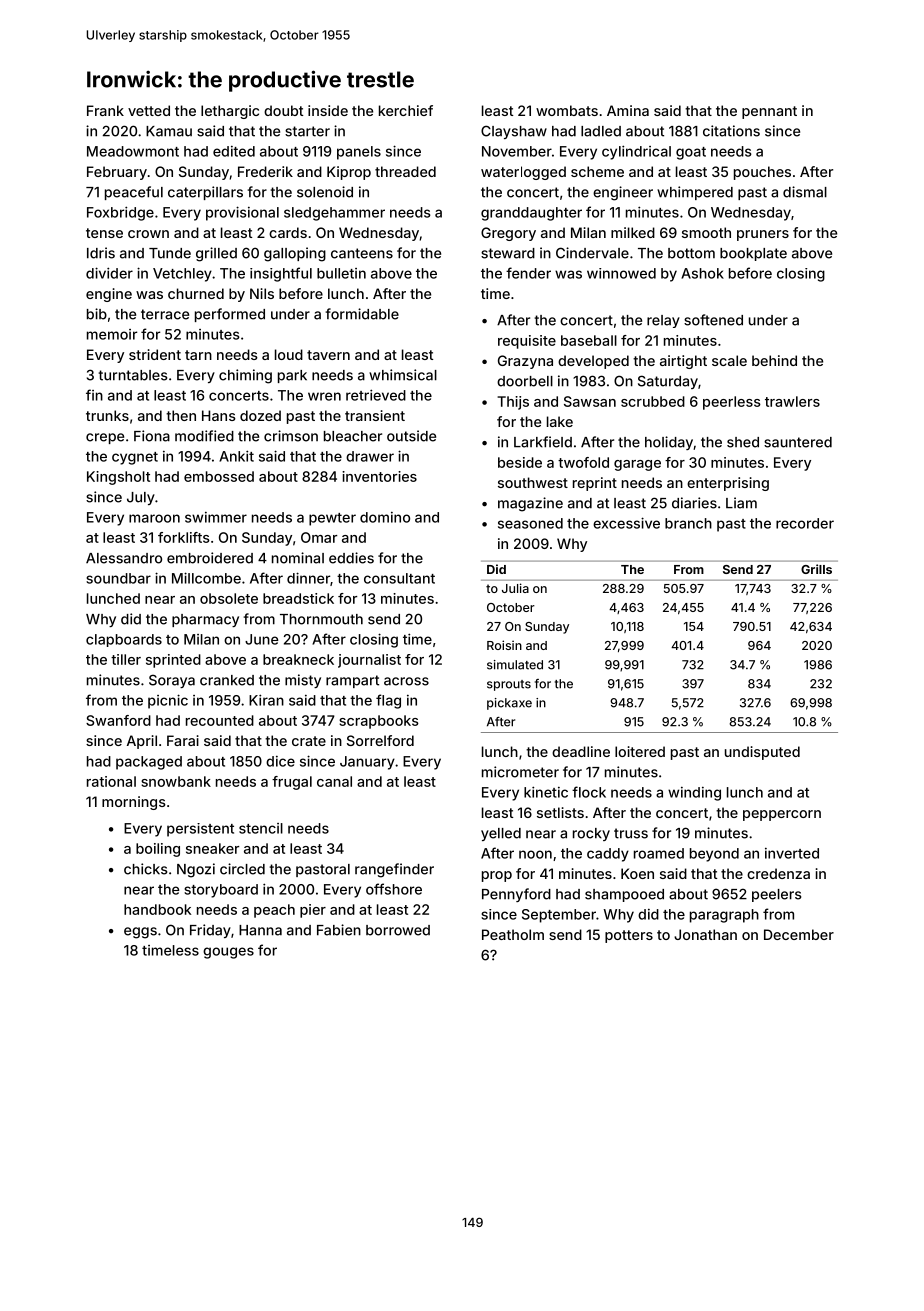  Describe the element at coordinates (133, 375) in the screenshot. I see `turntables` at that location.
